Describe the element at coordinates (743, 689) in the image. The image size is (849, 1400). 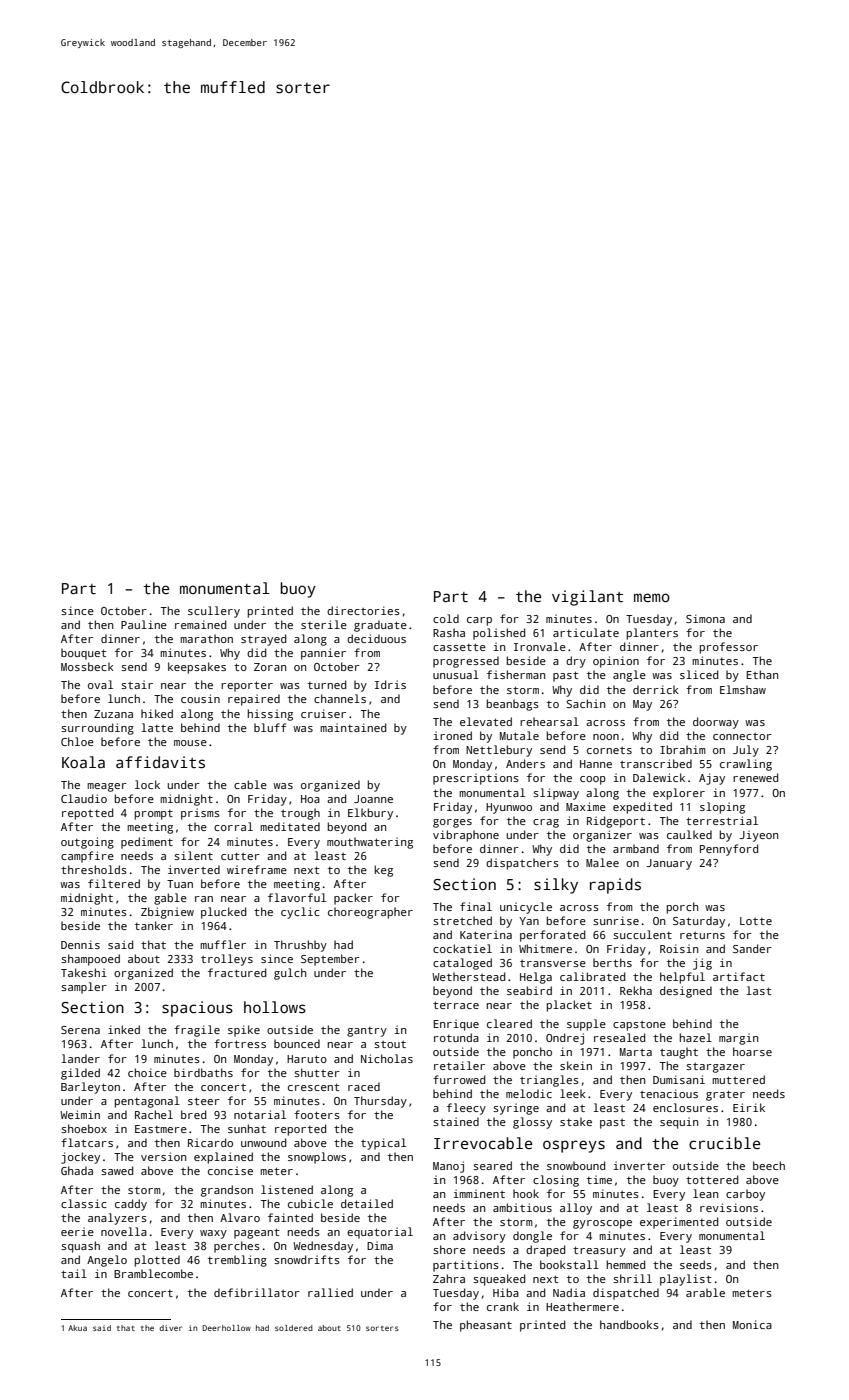
I see `Elmshaw` at that location.
